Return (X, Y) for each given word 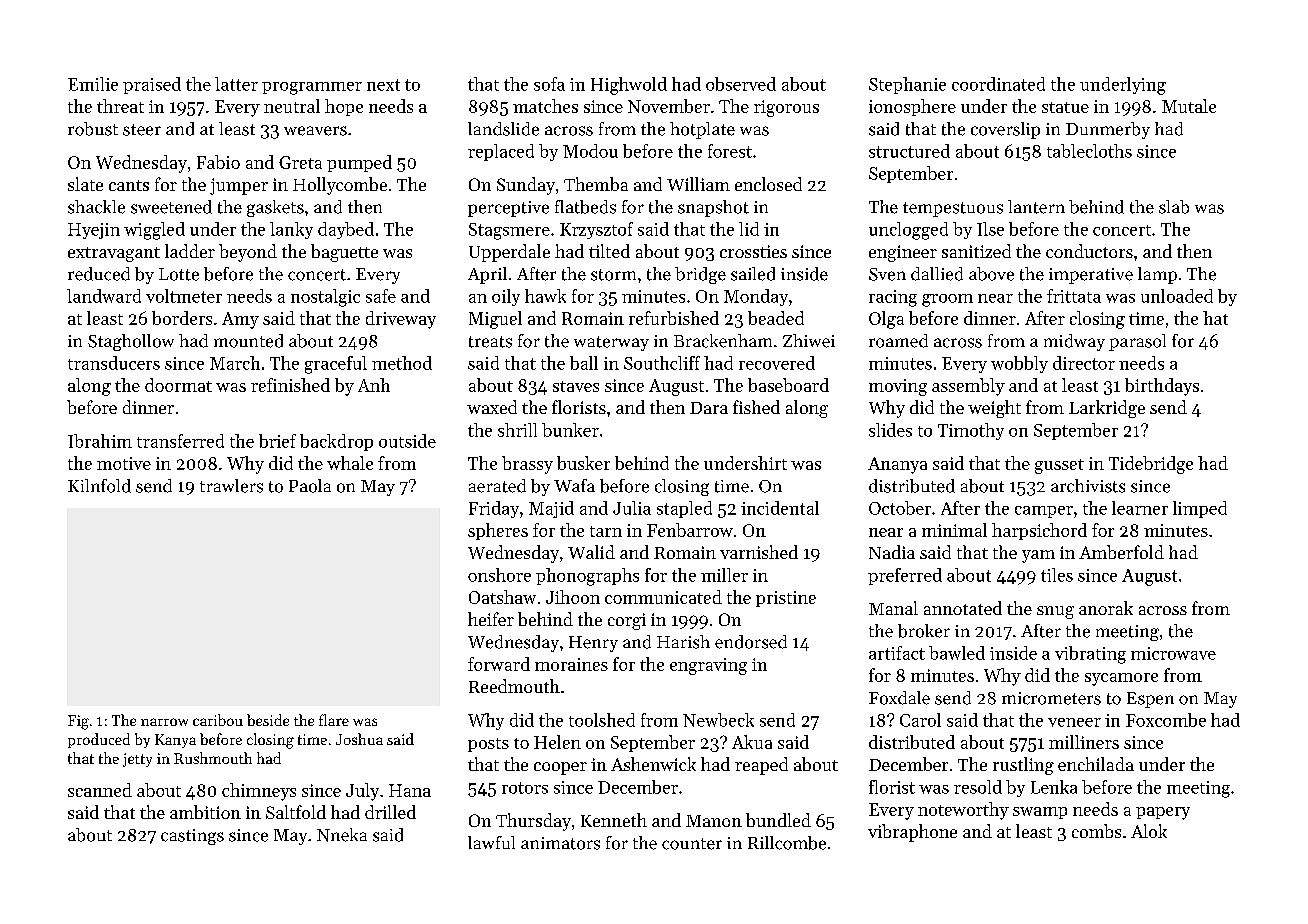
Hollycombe (340, 186)
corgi (627, 621)
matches (545, 106)
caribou (218, 720)
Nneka (342, 835)
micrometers (1051, 698)
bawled (957, 653)
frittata (1074, 296)
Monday (756, 297)
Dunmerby (1108, 130)
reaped (761, 766)
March (235, 363)
